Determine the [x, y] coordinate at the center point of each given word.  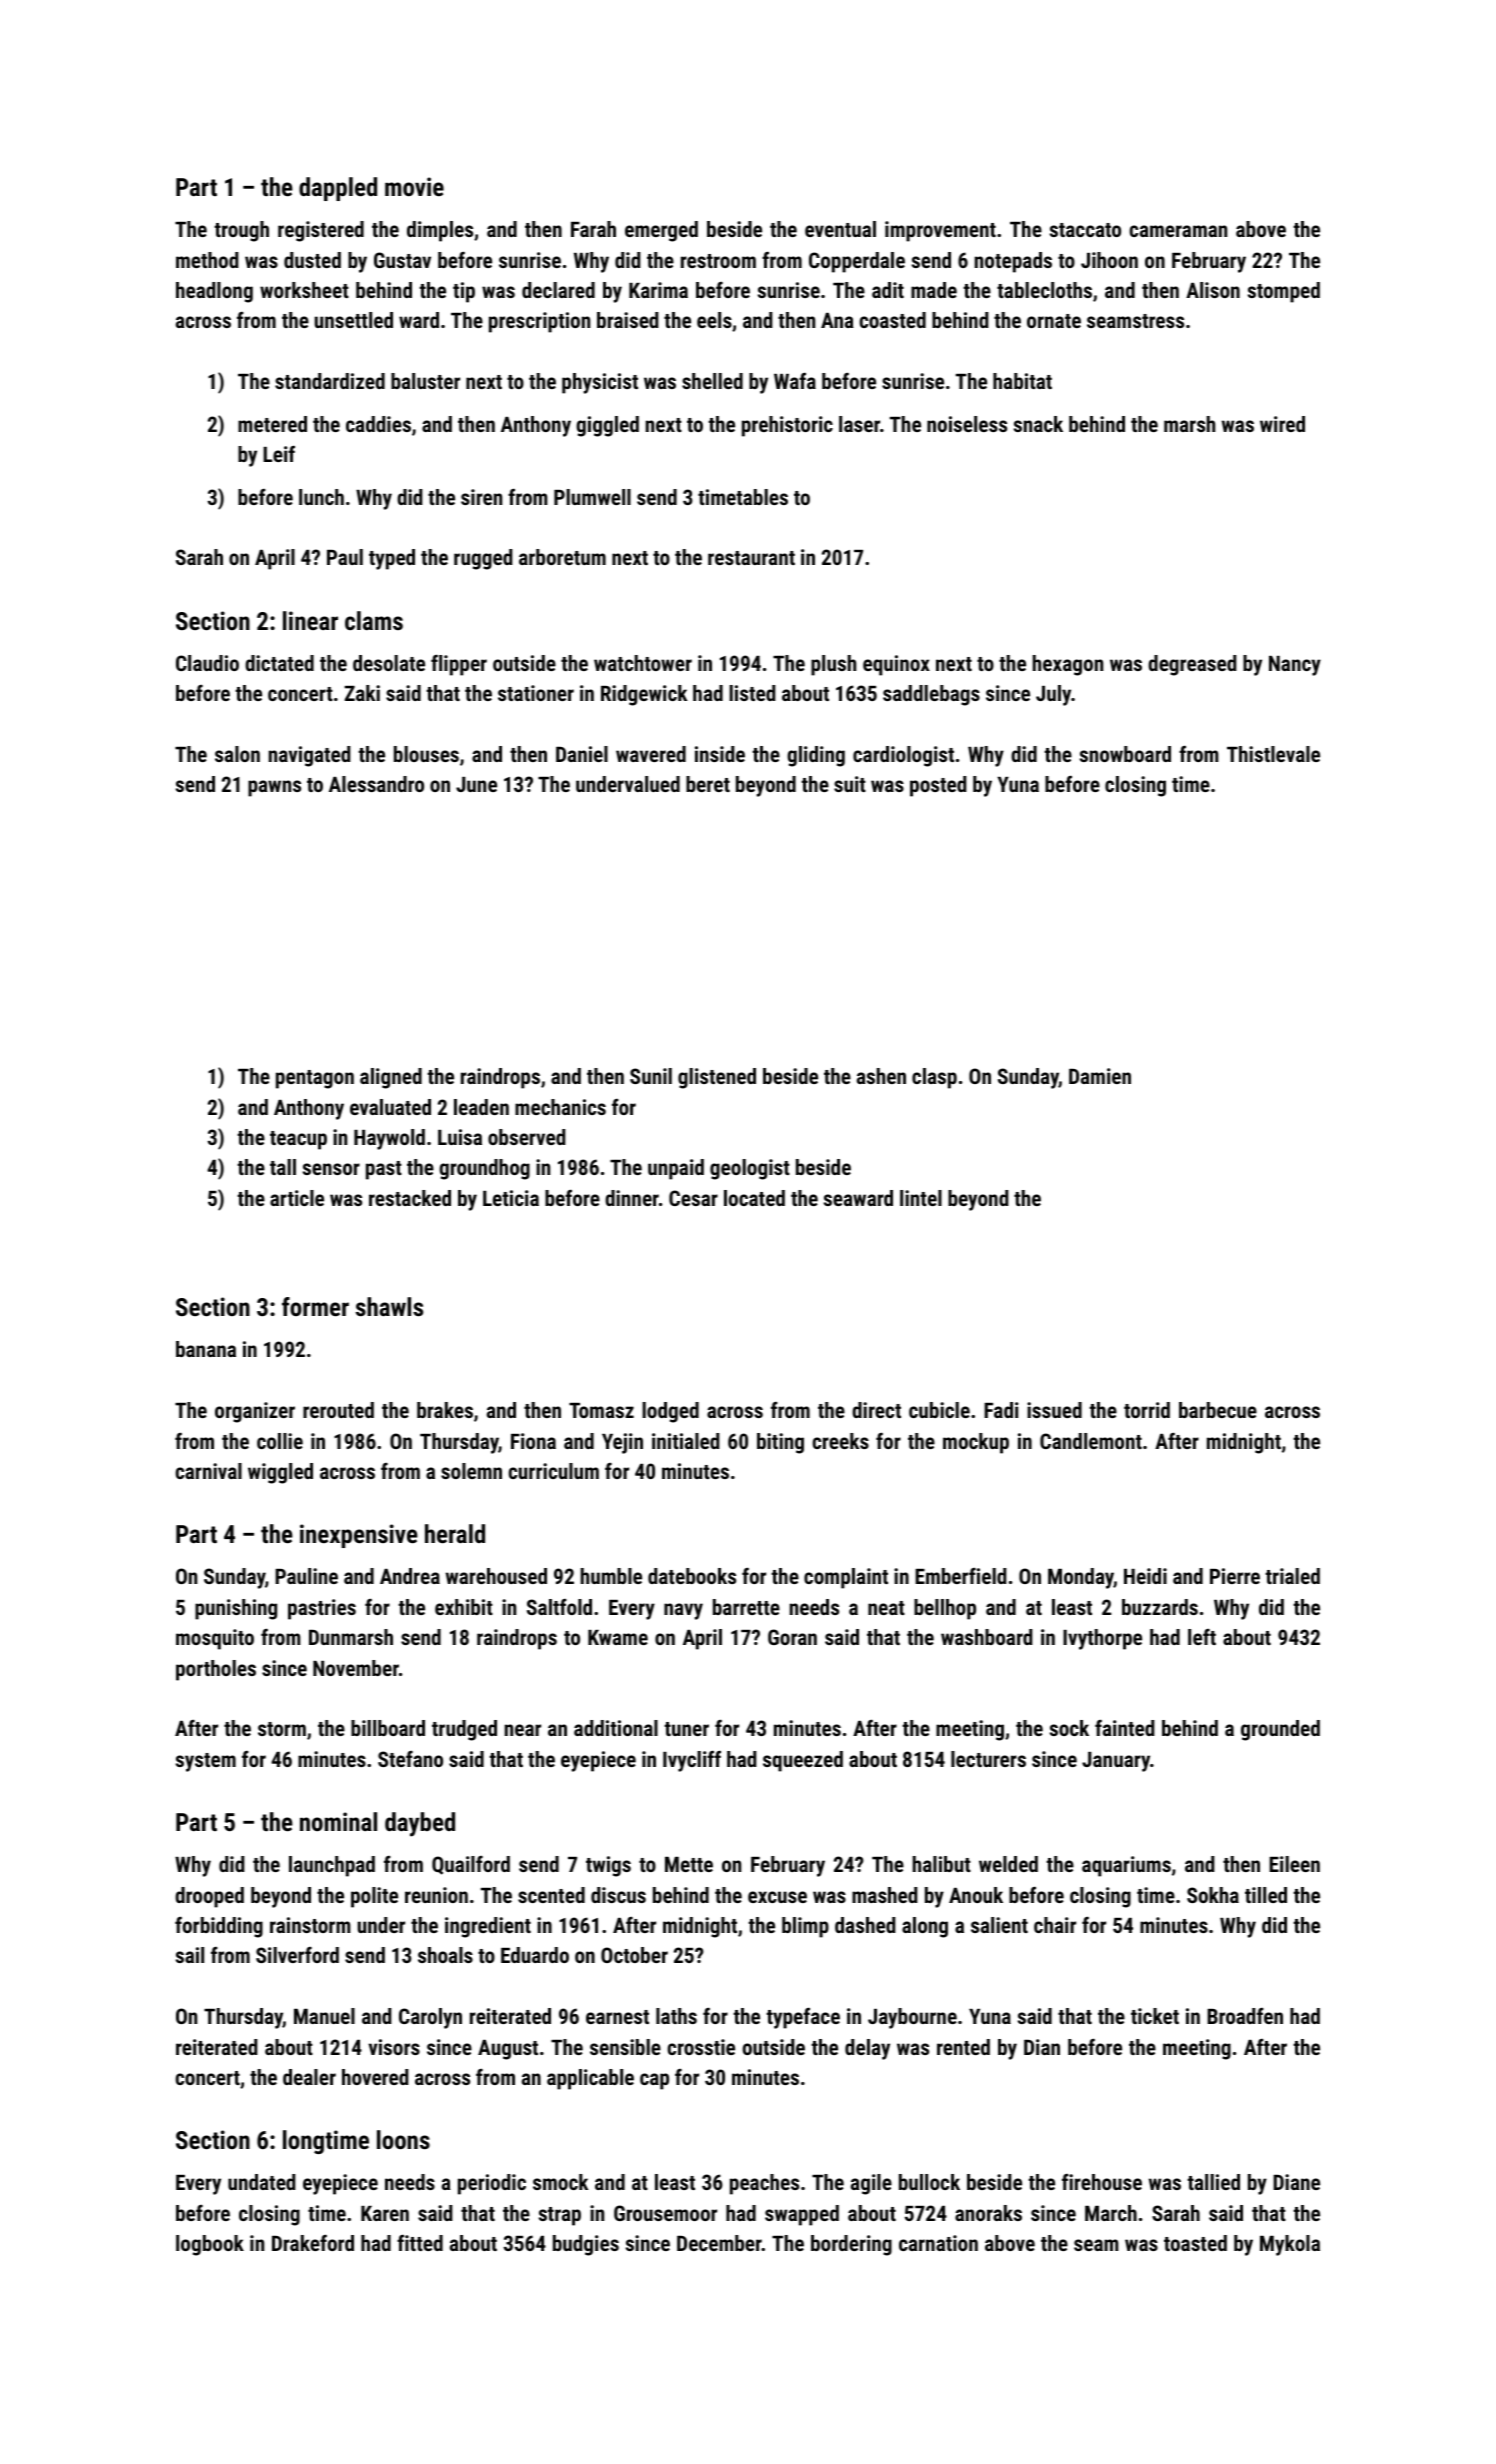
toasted [1195, 2243]
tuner [686, 1729]
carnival [208, 1471]
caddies [378, 424]
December [719, 2243]
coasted [892, 320]
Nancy [1295, 666]
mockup [976, 1443]
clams [374, 620]
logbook [210, 2245]
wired [1282, 424]
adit [888, 290]
